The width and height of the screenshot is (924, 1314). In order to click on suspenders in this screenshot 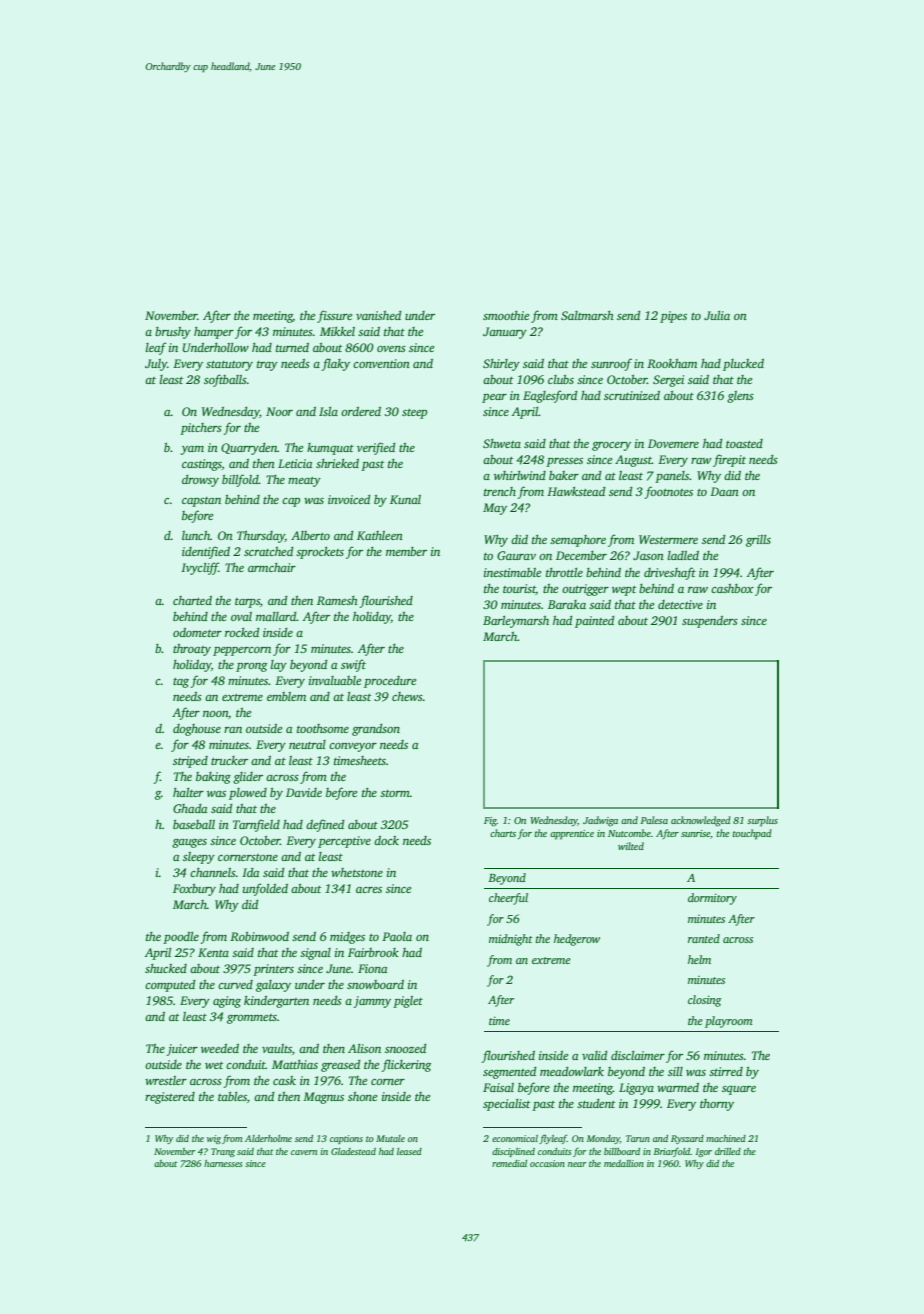, I will do `click(710, 622)`.
